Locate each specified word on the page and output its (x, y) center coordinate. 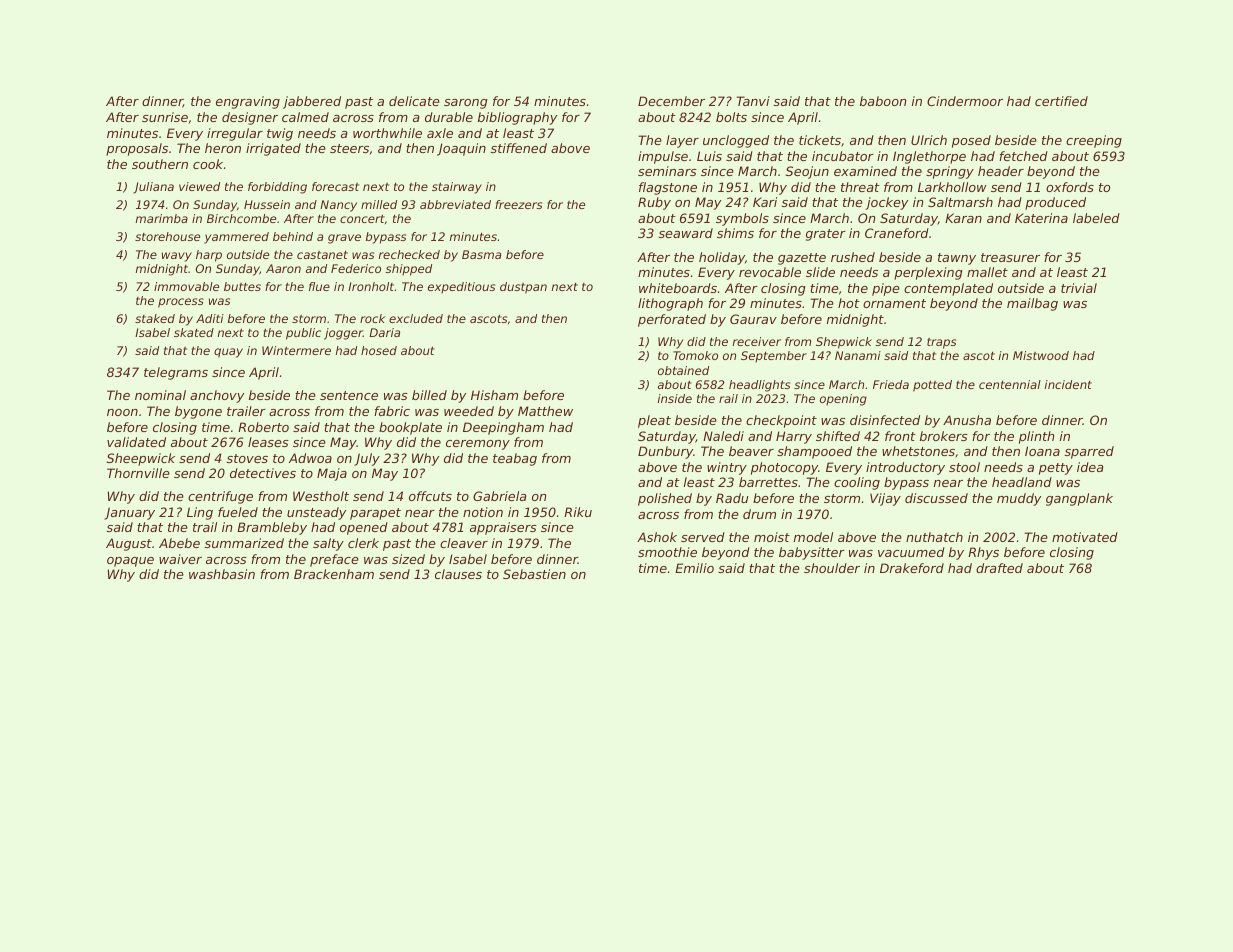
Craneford (897, 233)
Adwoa (310, 458)
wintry (727, 468)
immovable (186, 286)
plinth (1036, 437)
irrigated (273, 149)
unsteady (316, 513)
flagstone (668, 188)
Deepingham (503, 428)
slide (820, 272)
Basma (481, 254)
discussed (936, 498)
